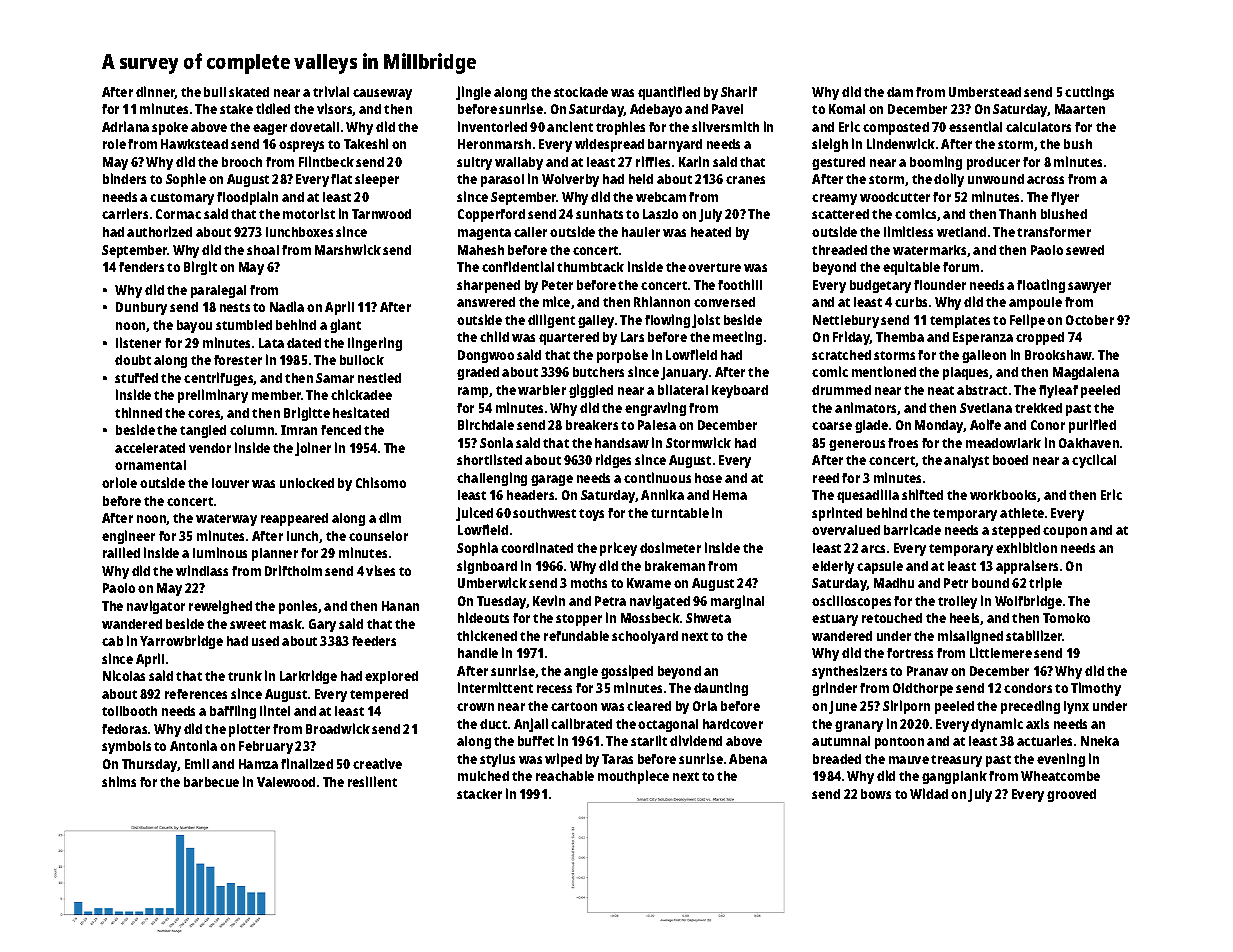 The height and width of the screenshot is (952, 1233). I want to click on Thanh, so click(1017, 214).
